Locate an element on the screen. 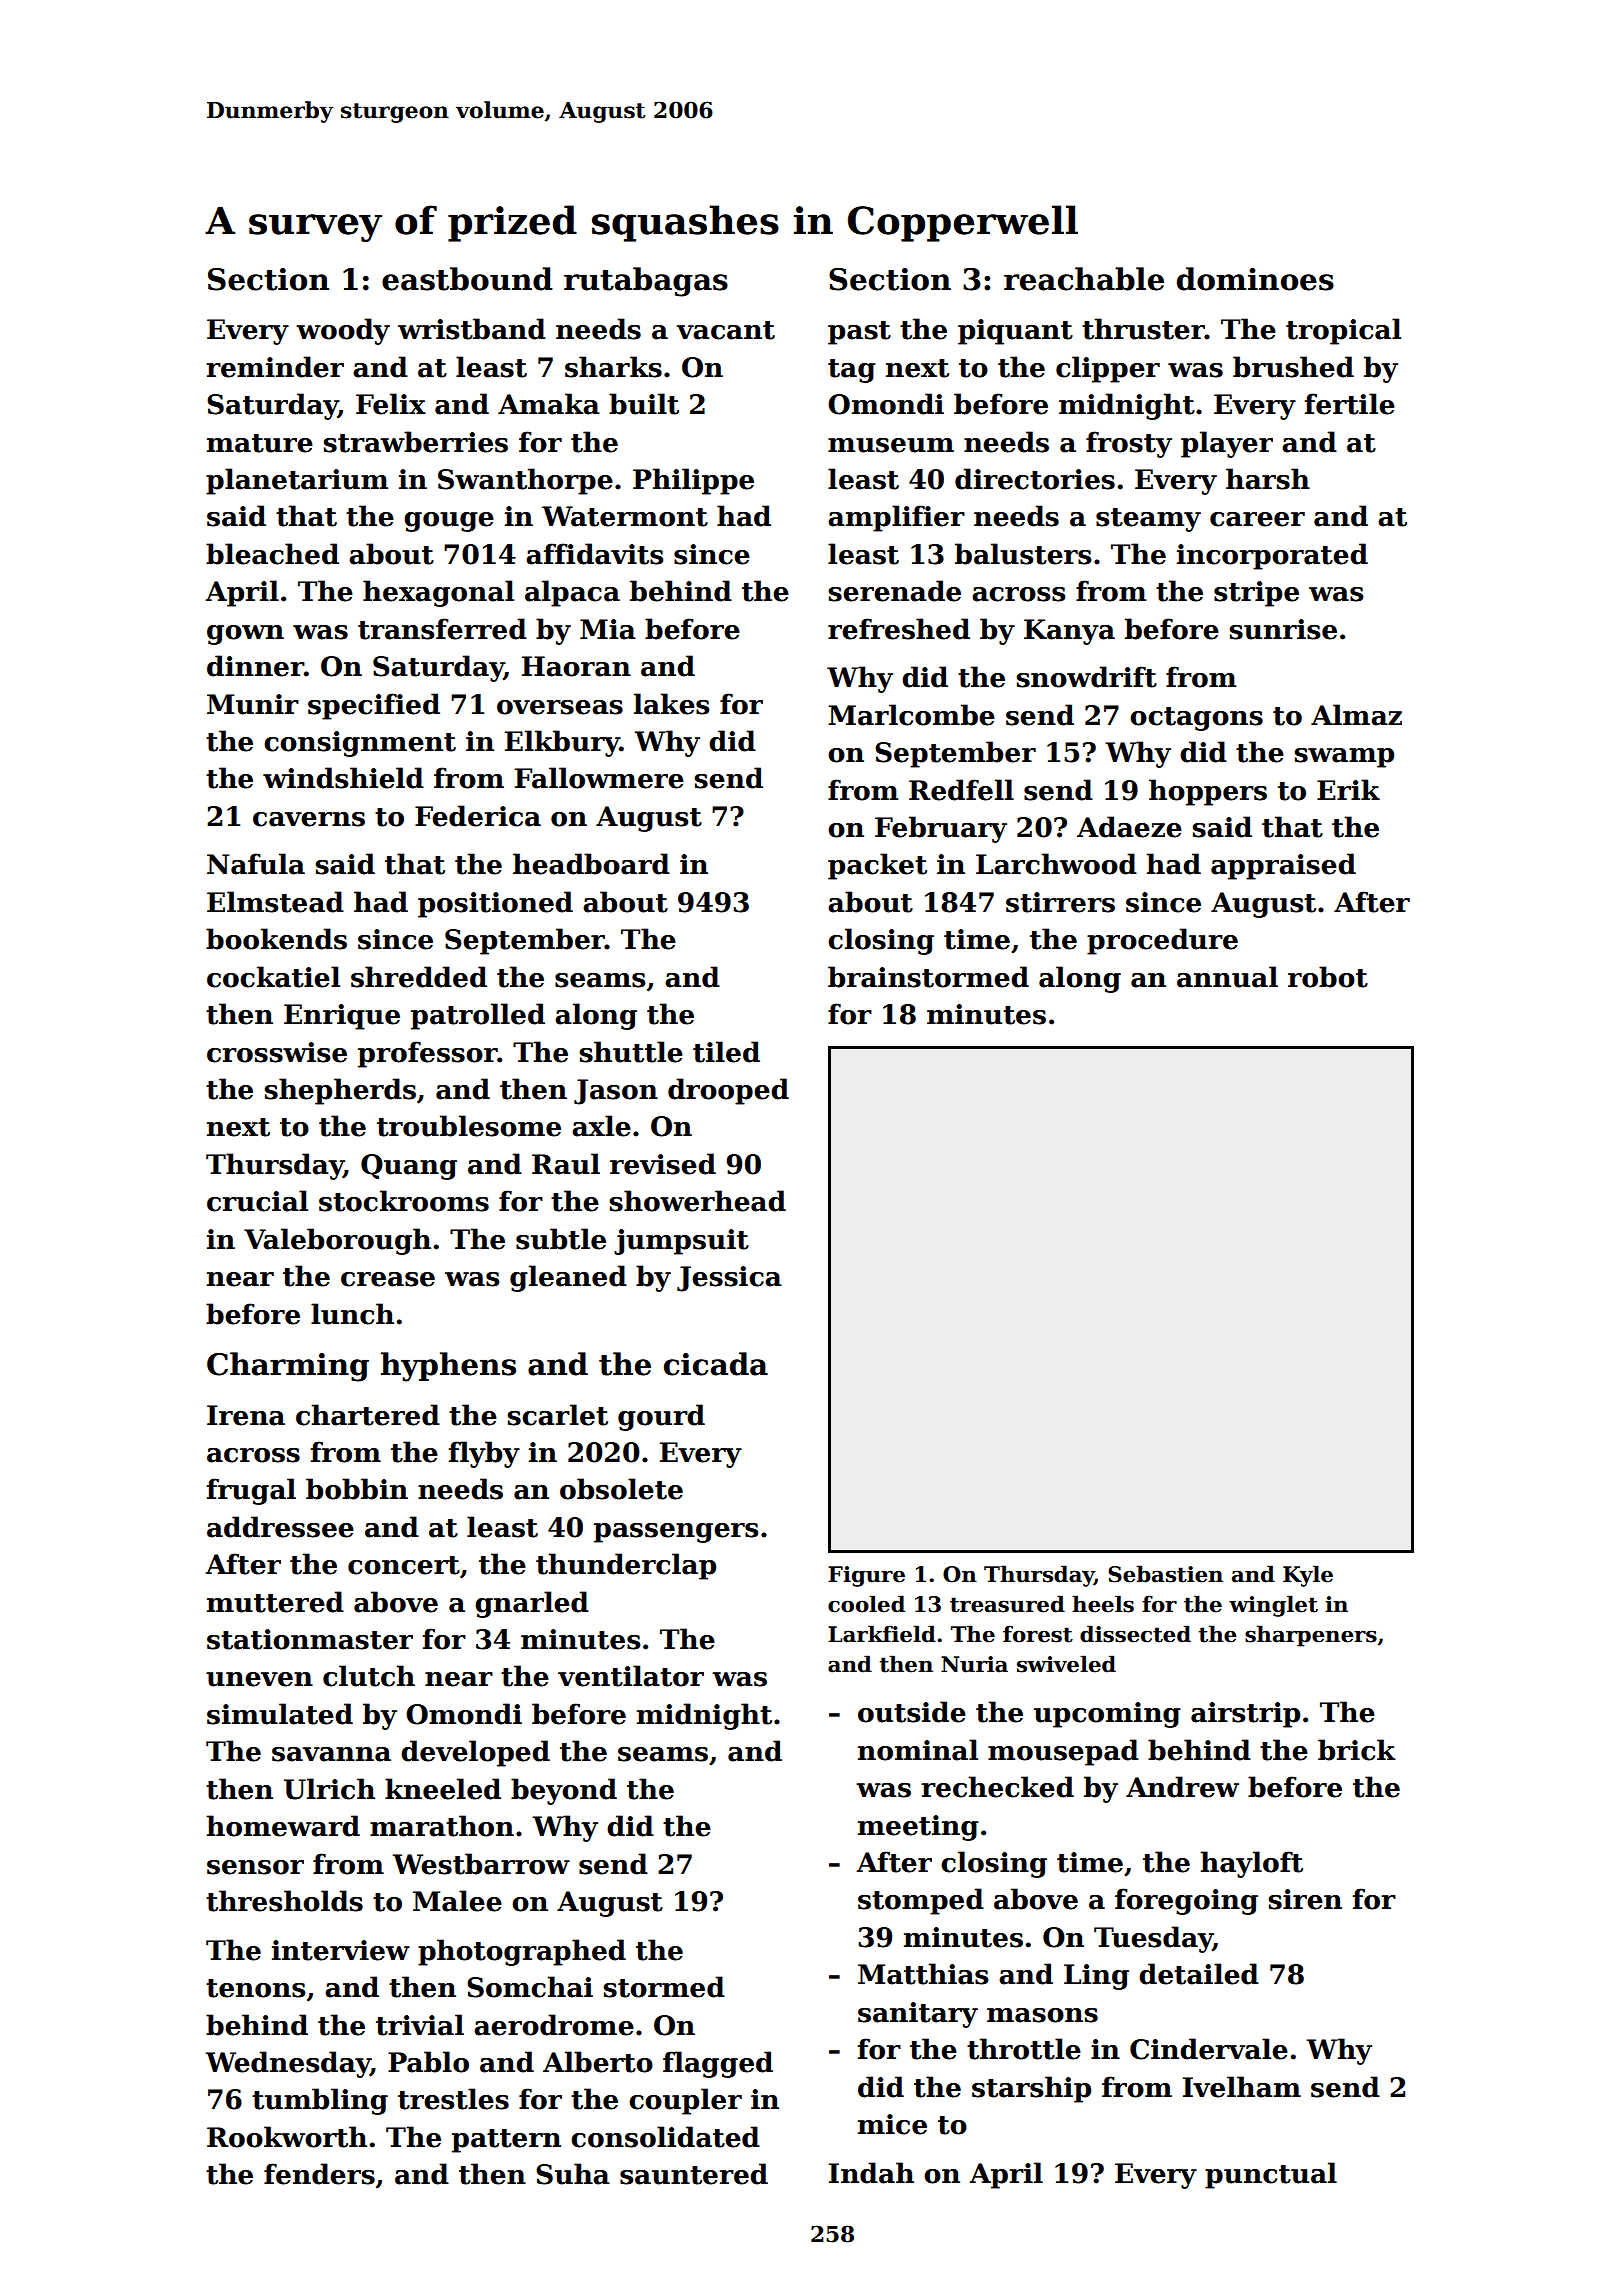  reachable is located at coordinates (1084, 279).
